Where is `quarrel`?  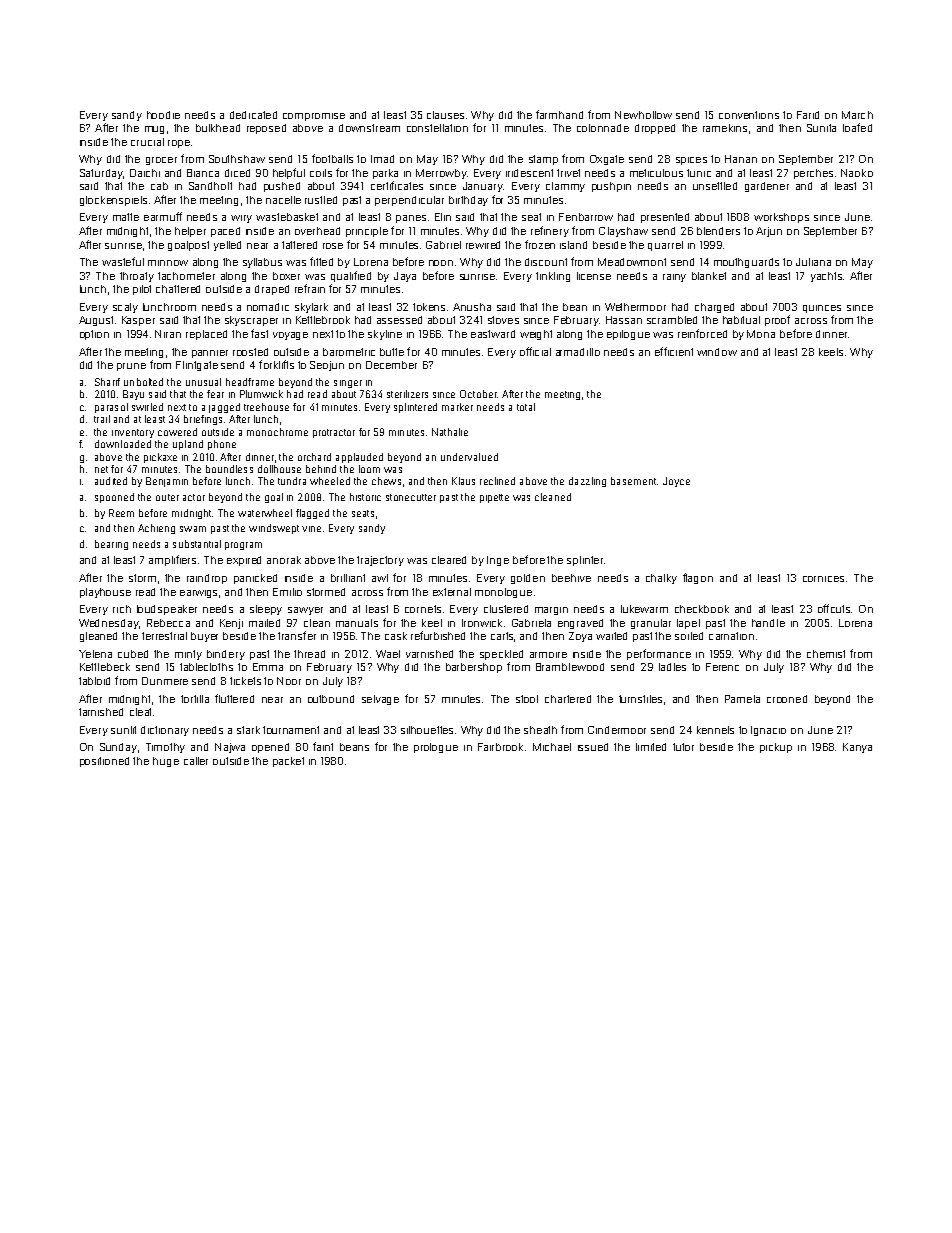 quarrel is located at coordinates (665, 246).
